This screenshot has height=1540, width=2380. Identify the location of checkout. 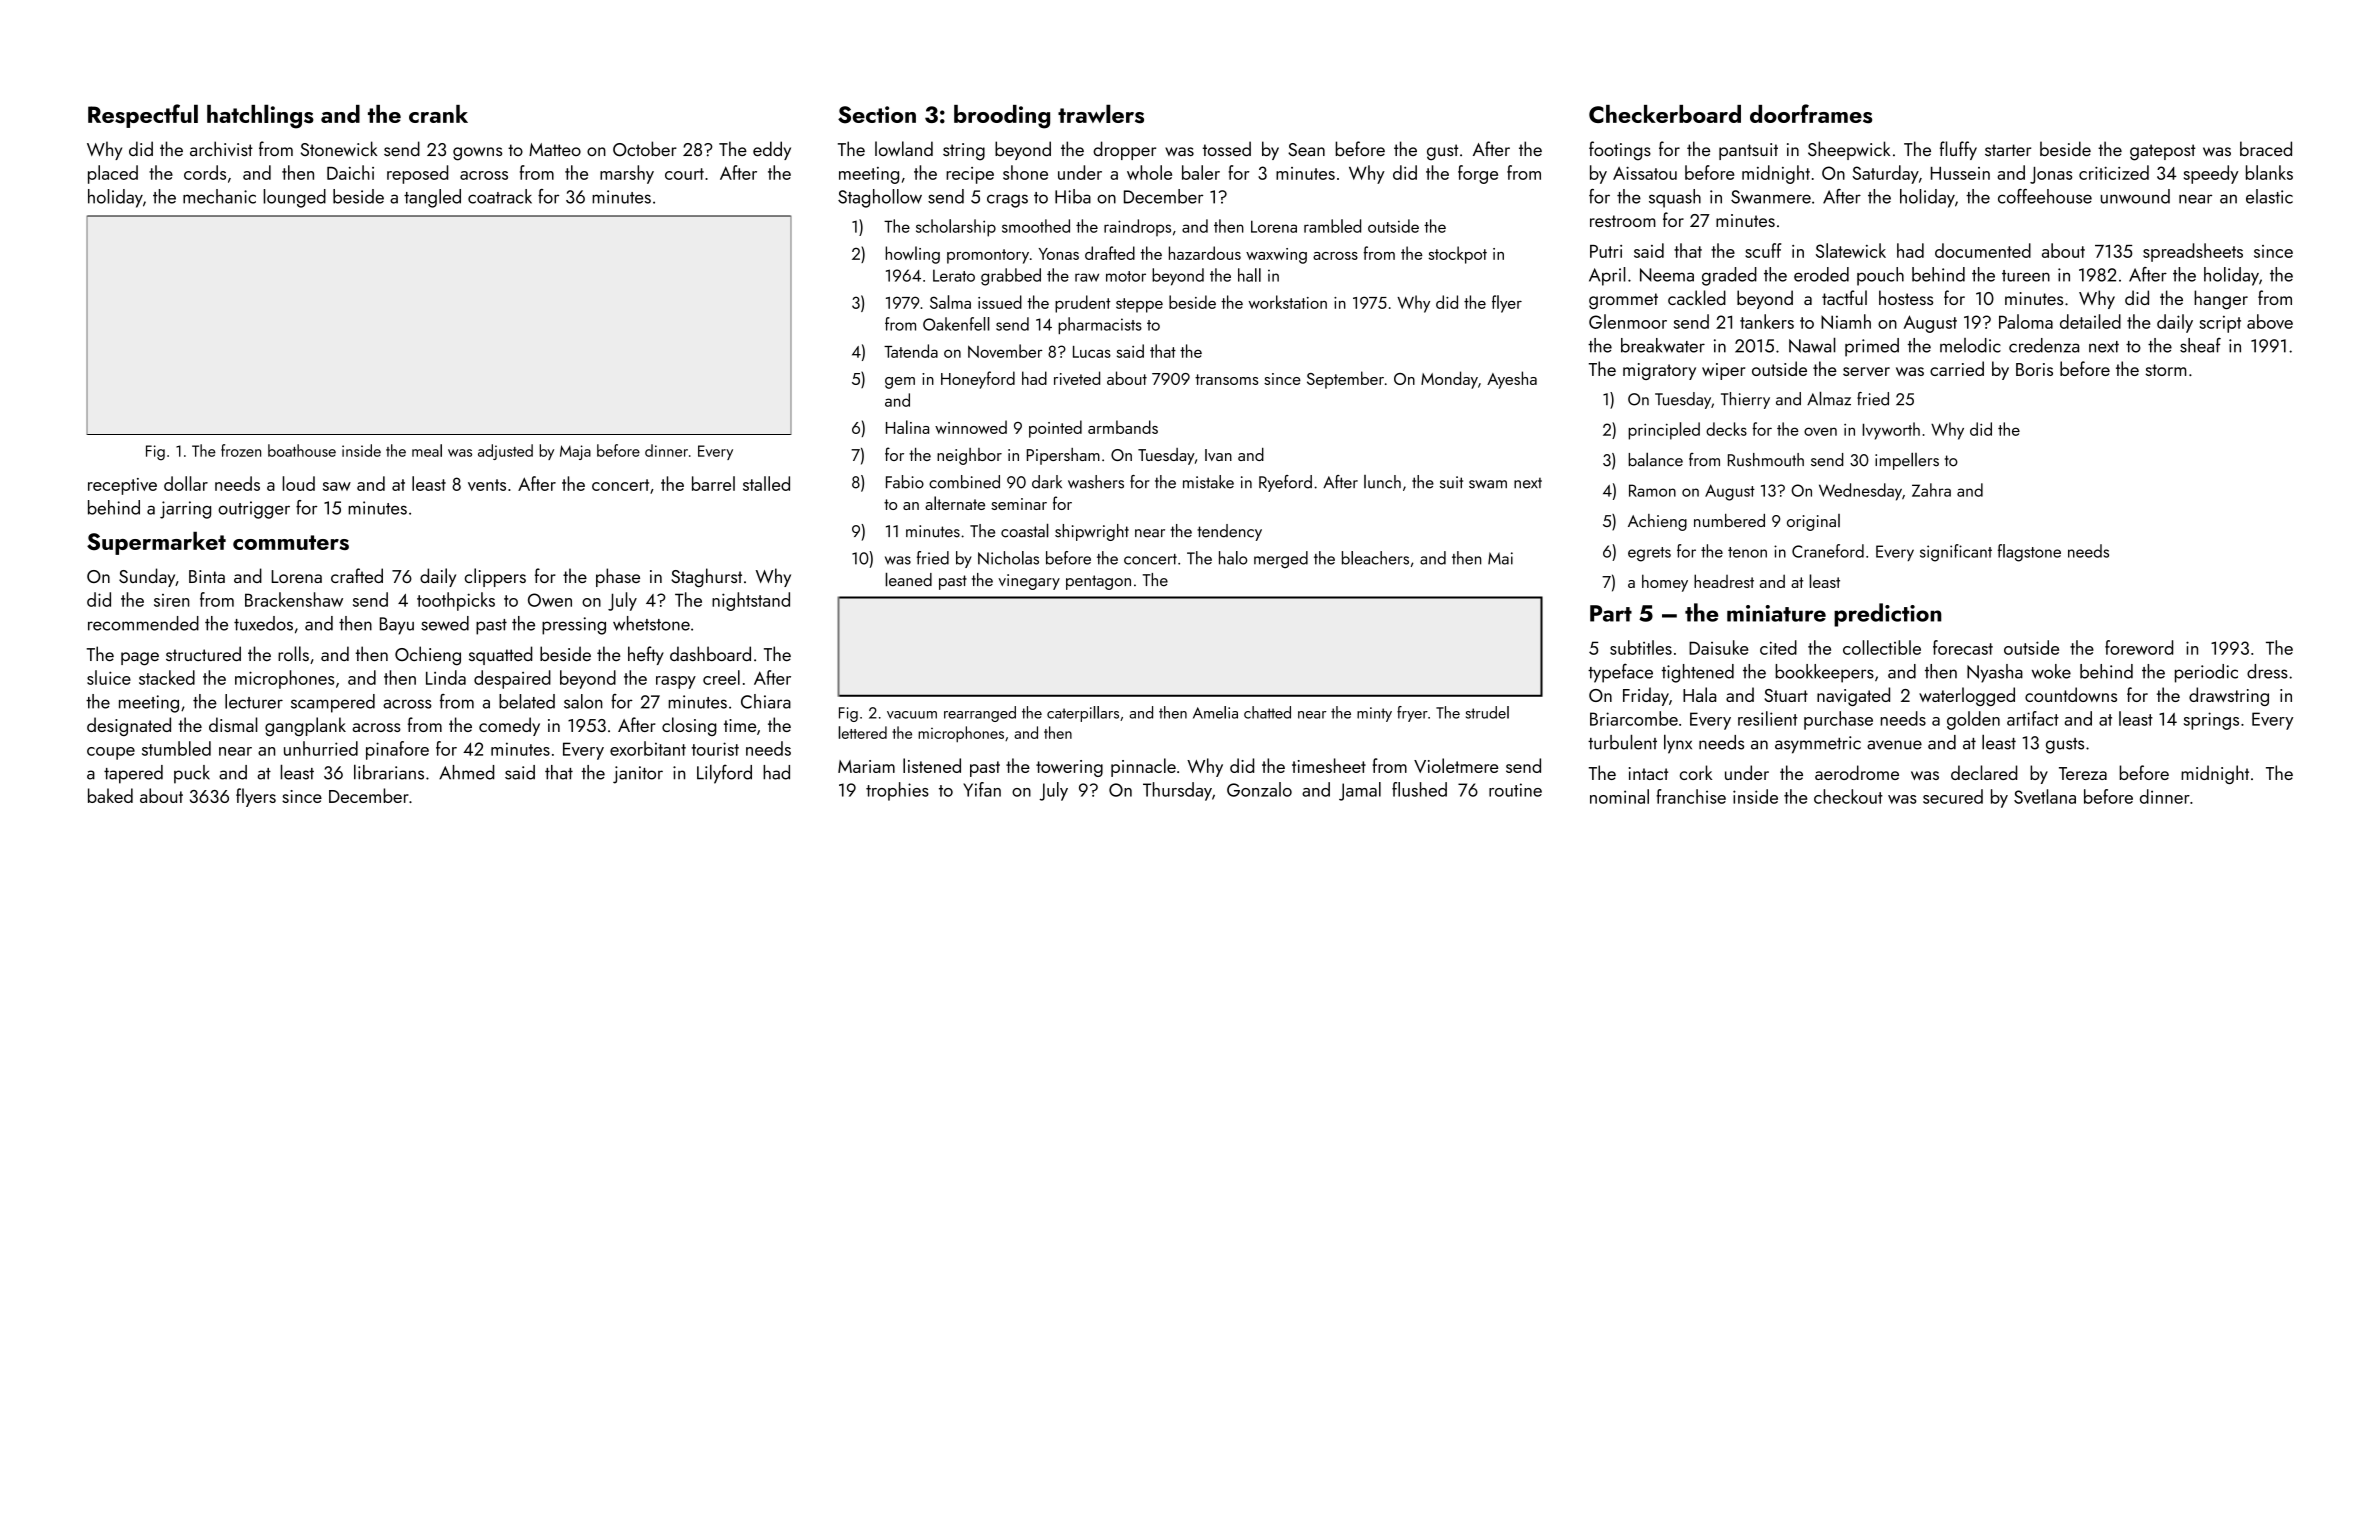
(1848, 796).
